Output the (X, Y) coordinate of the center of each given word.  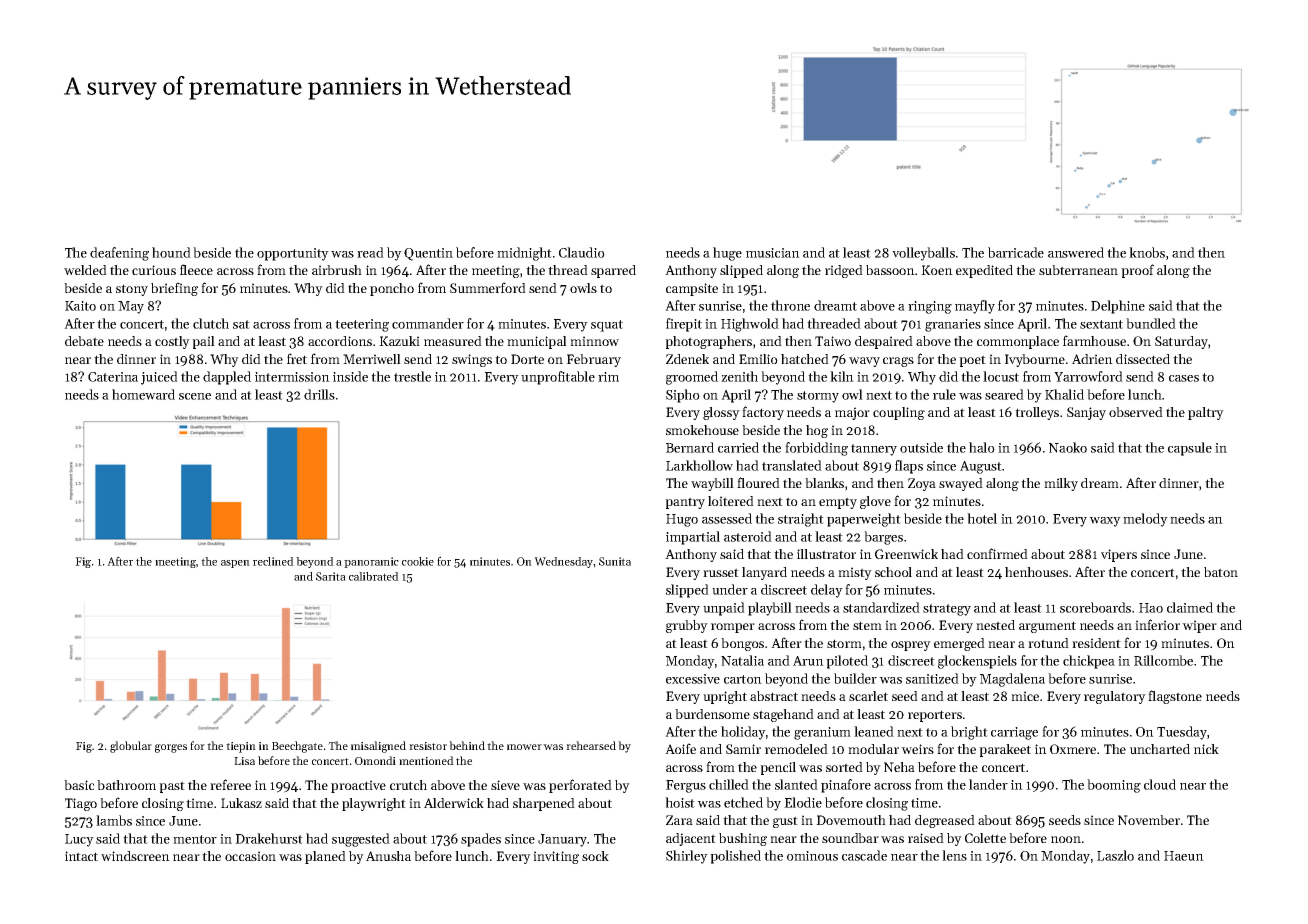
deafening (119, 254)
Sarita (331, 576)
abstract (774, 696)
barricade (1016, 252)
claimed (1190, 607)
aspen (235, 564)
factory (763, 413)
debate (84, 341)
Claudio (582, 252)
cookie (418, 561)
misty (855, 573)
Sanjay (1086, 413)
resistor (428, 746)
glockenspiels (977, 662)
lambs (114, 820)
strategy (947, 610)
